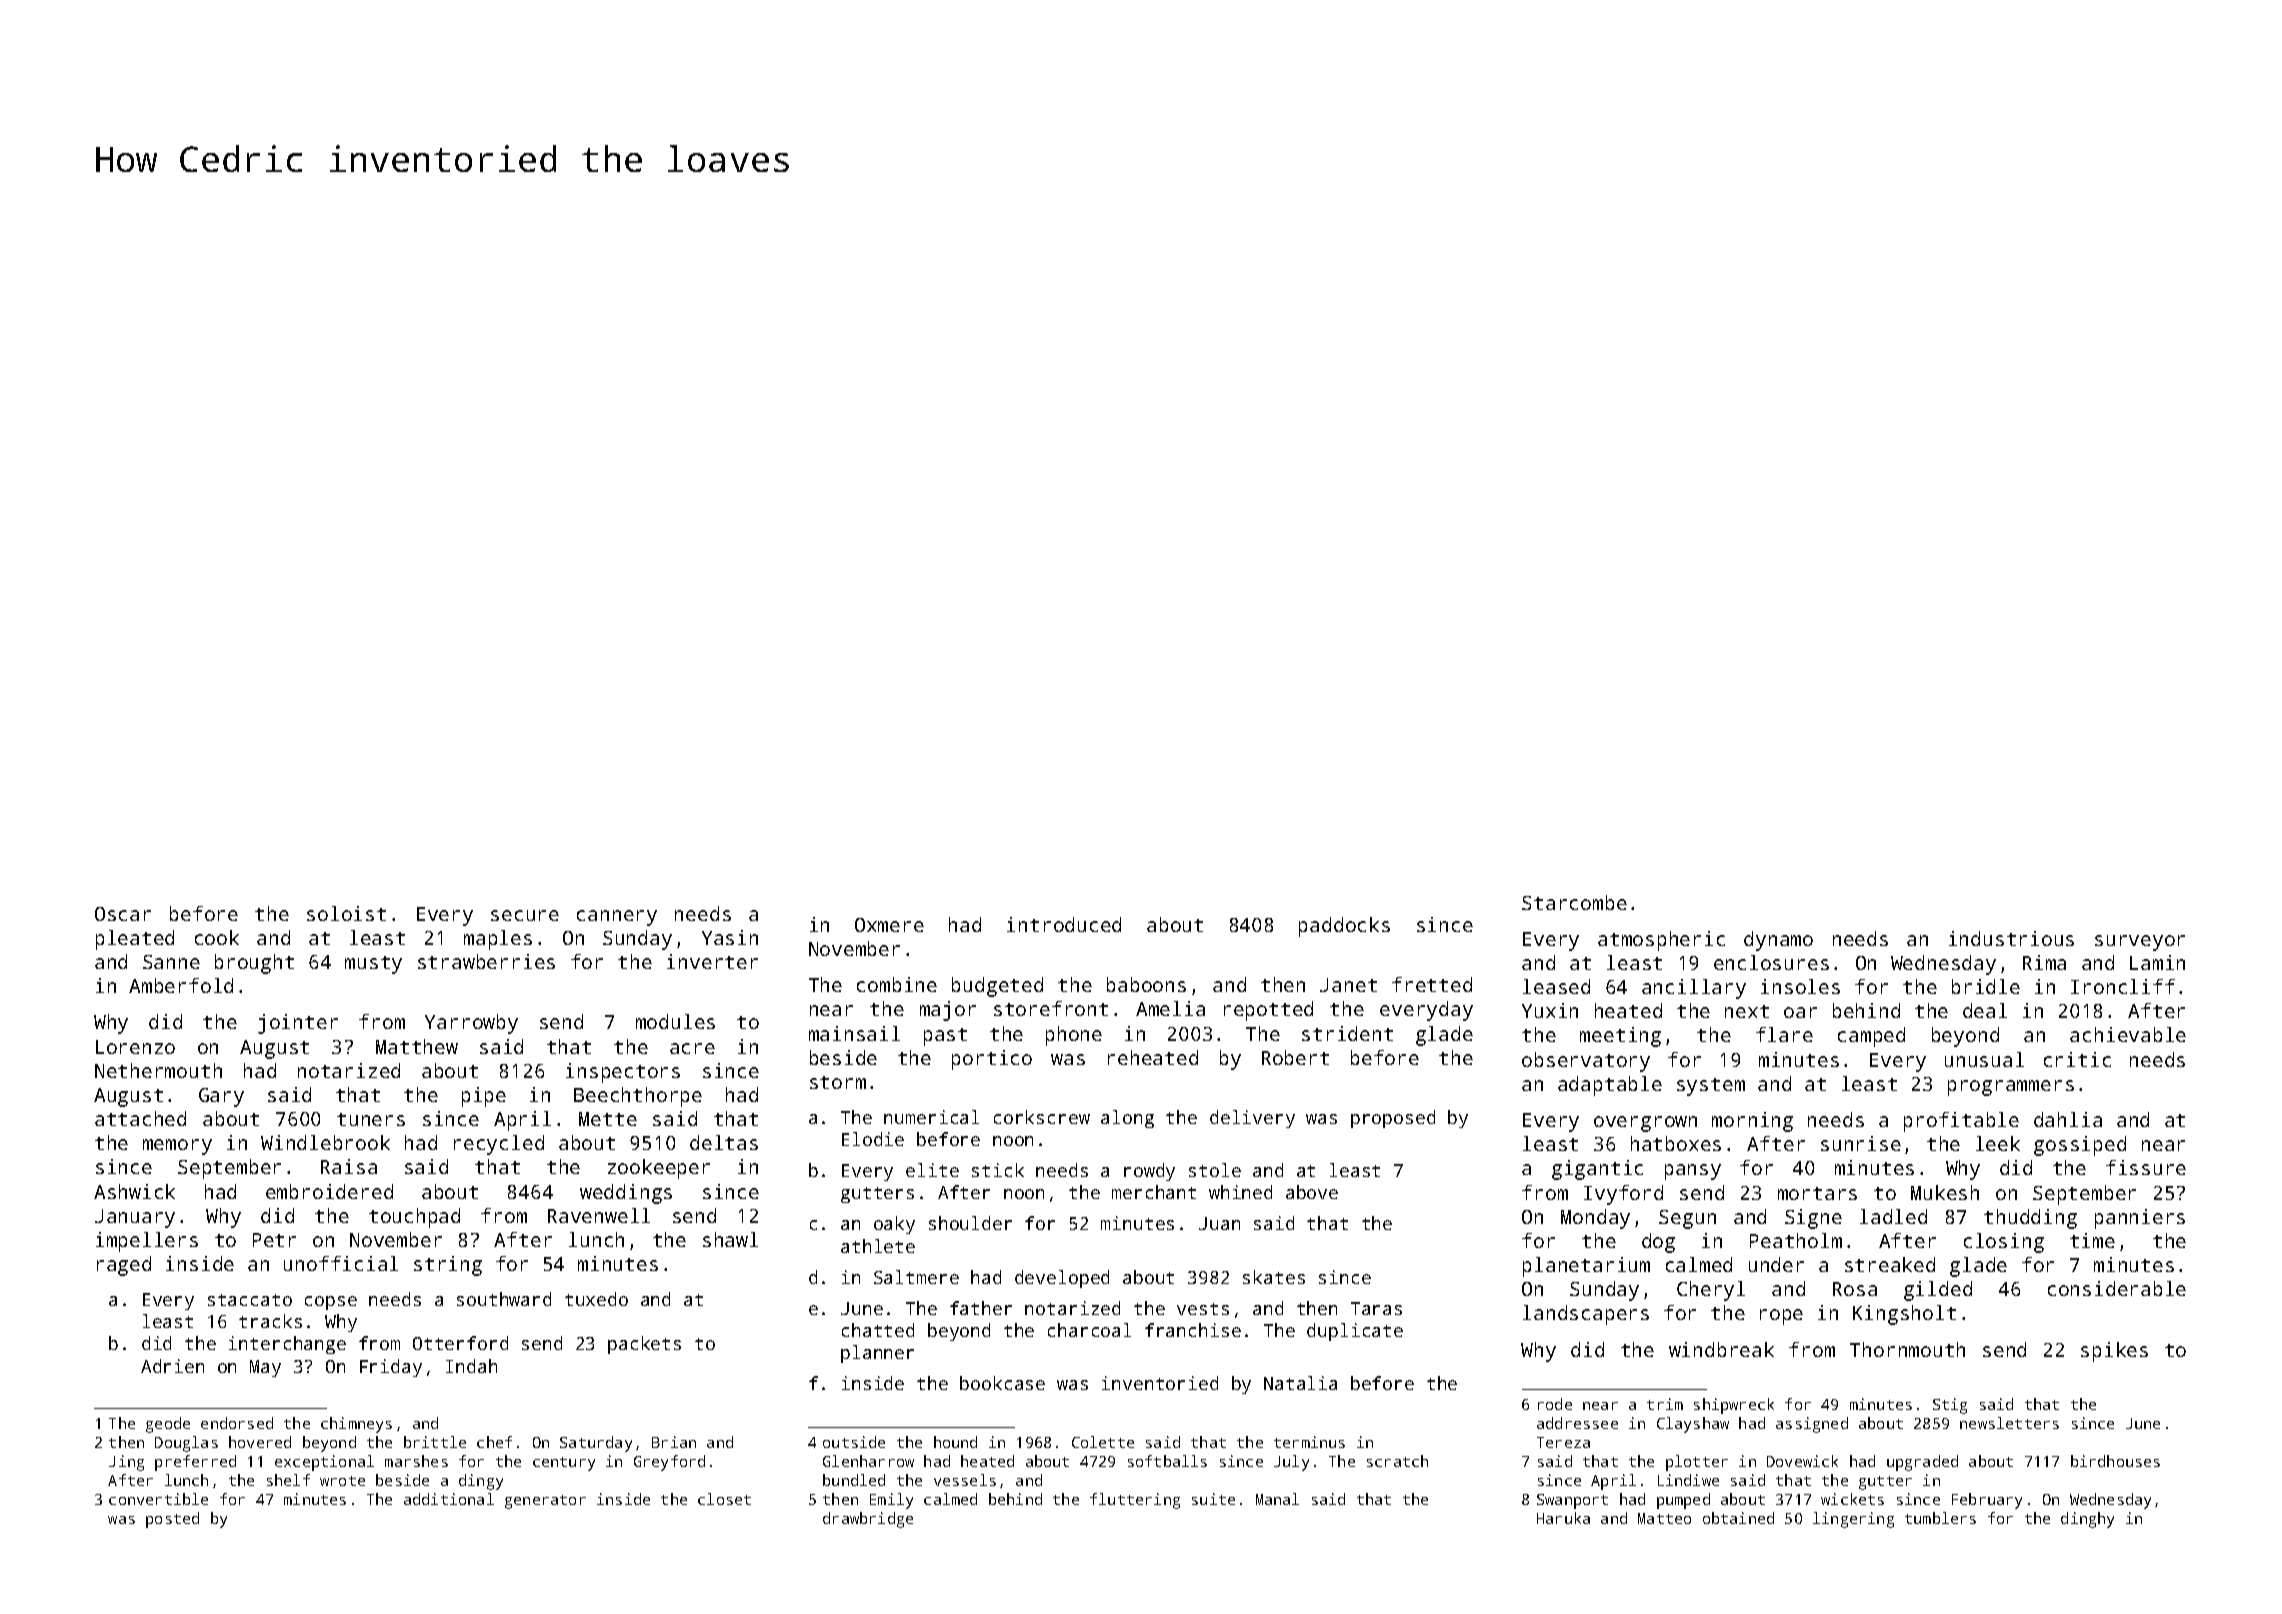 The image size is (2282, 1614). I want to click on posted, so click(172, 1520).
